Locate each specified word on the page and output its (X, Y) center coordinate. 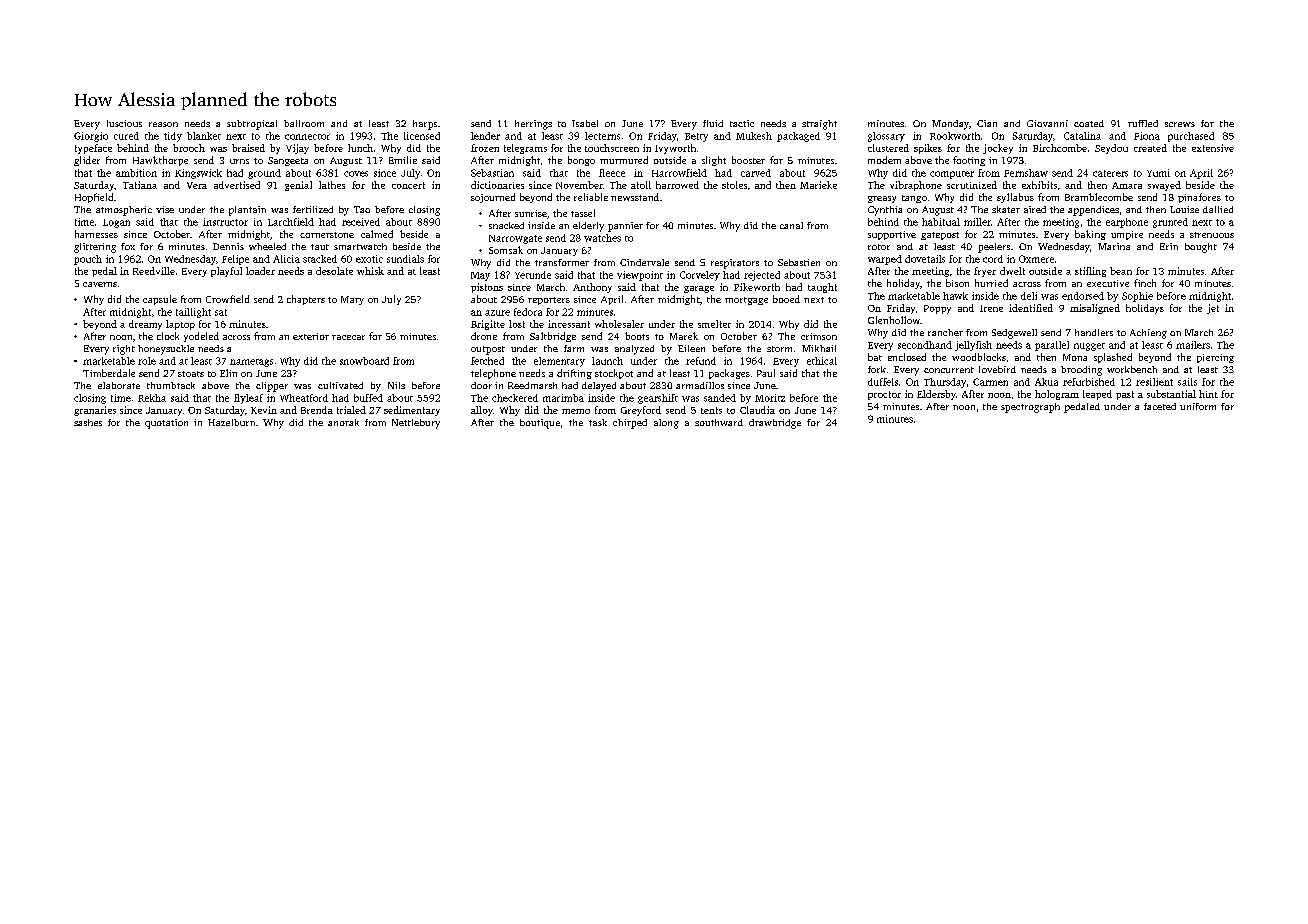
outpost (488, 350)
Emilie (403, 160)
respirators (735, 264)
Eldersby (936, 395)
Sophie (1137, 297)
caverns (100, 284)
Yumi (1158, 173)
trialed (351, 410)
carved (756, 173)
